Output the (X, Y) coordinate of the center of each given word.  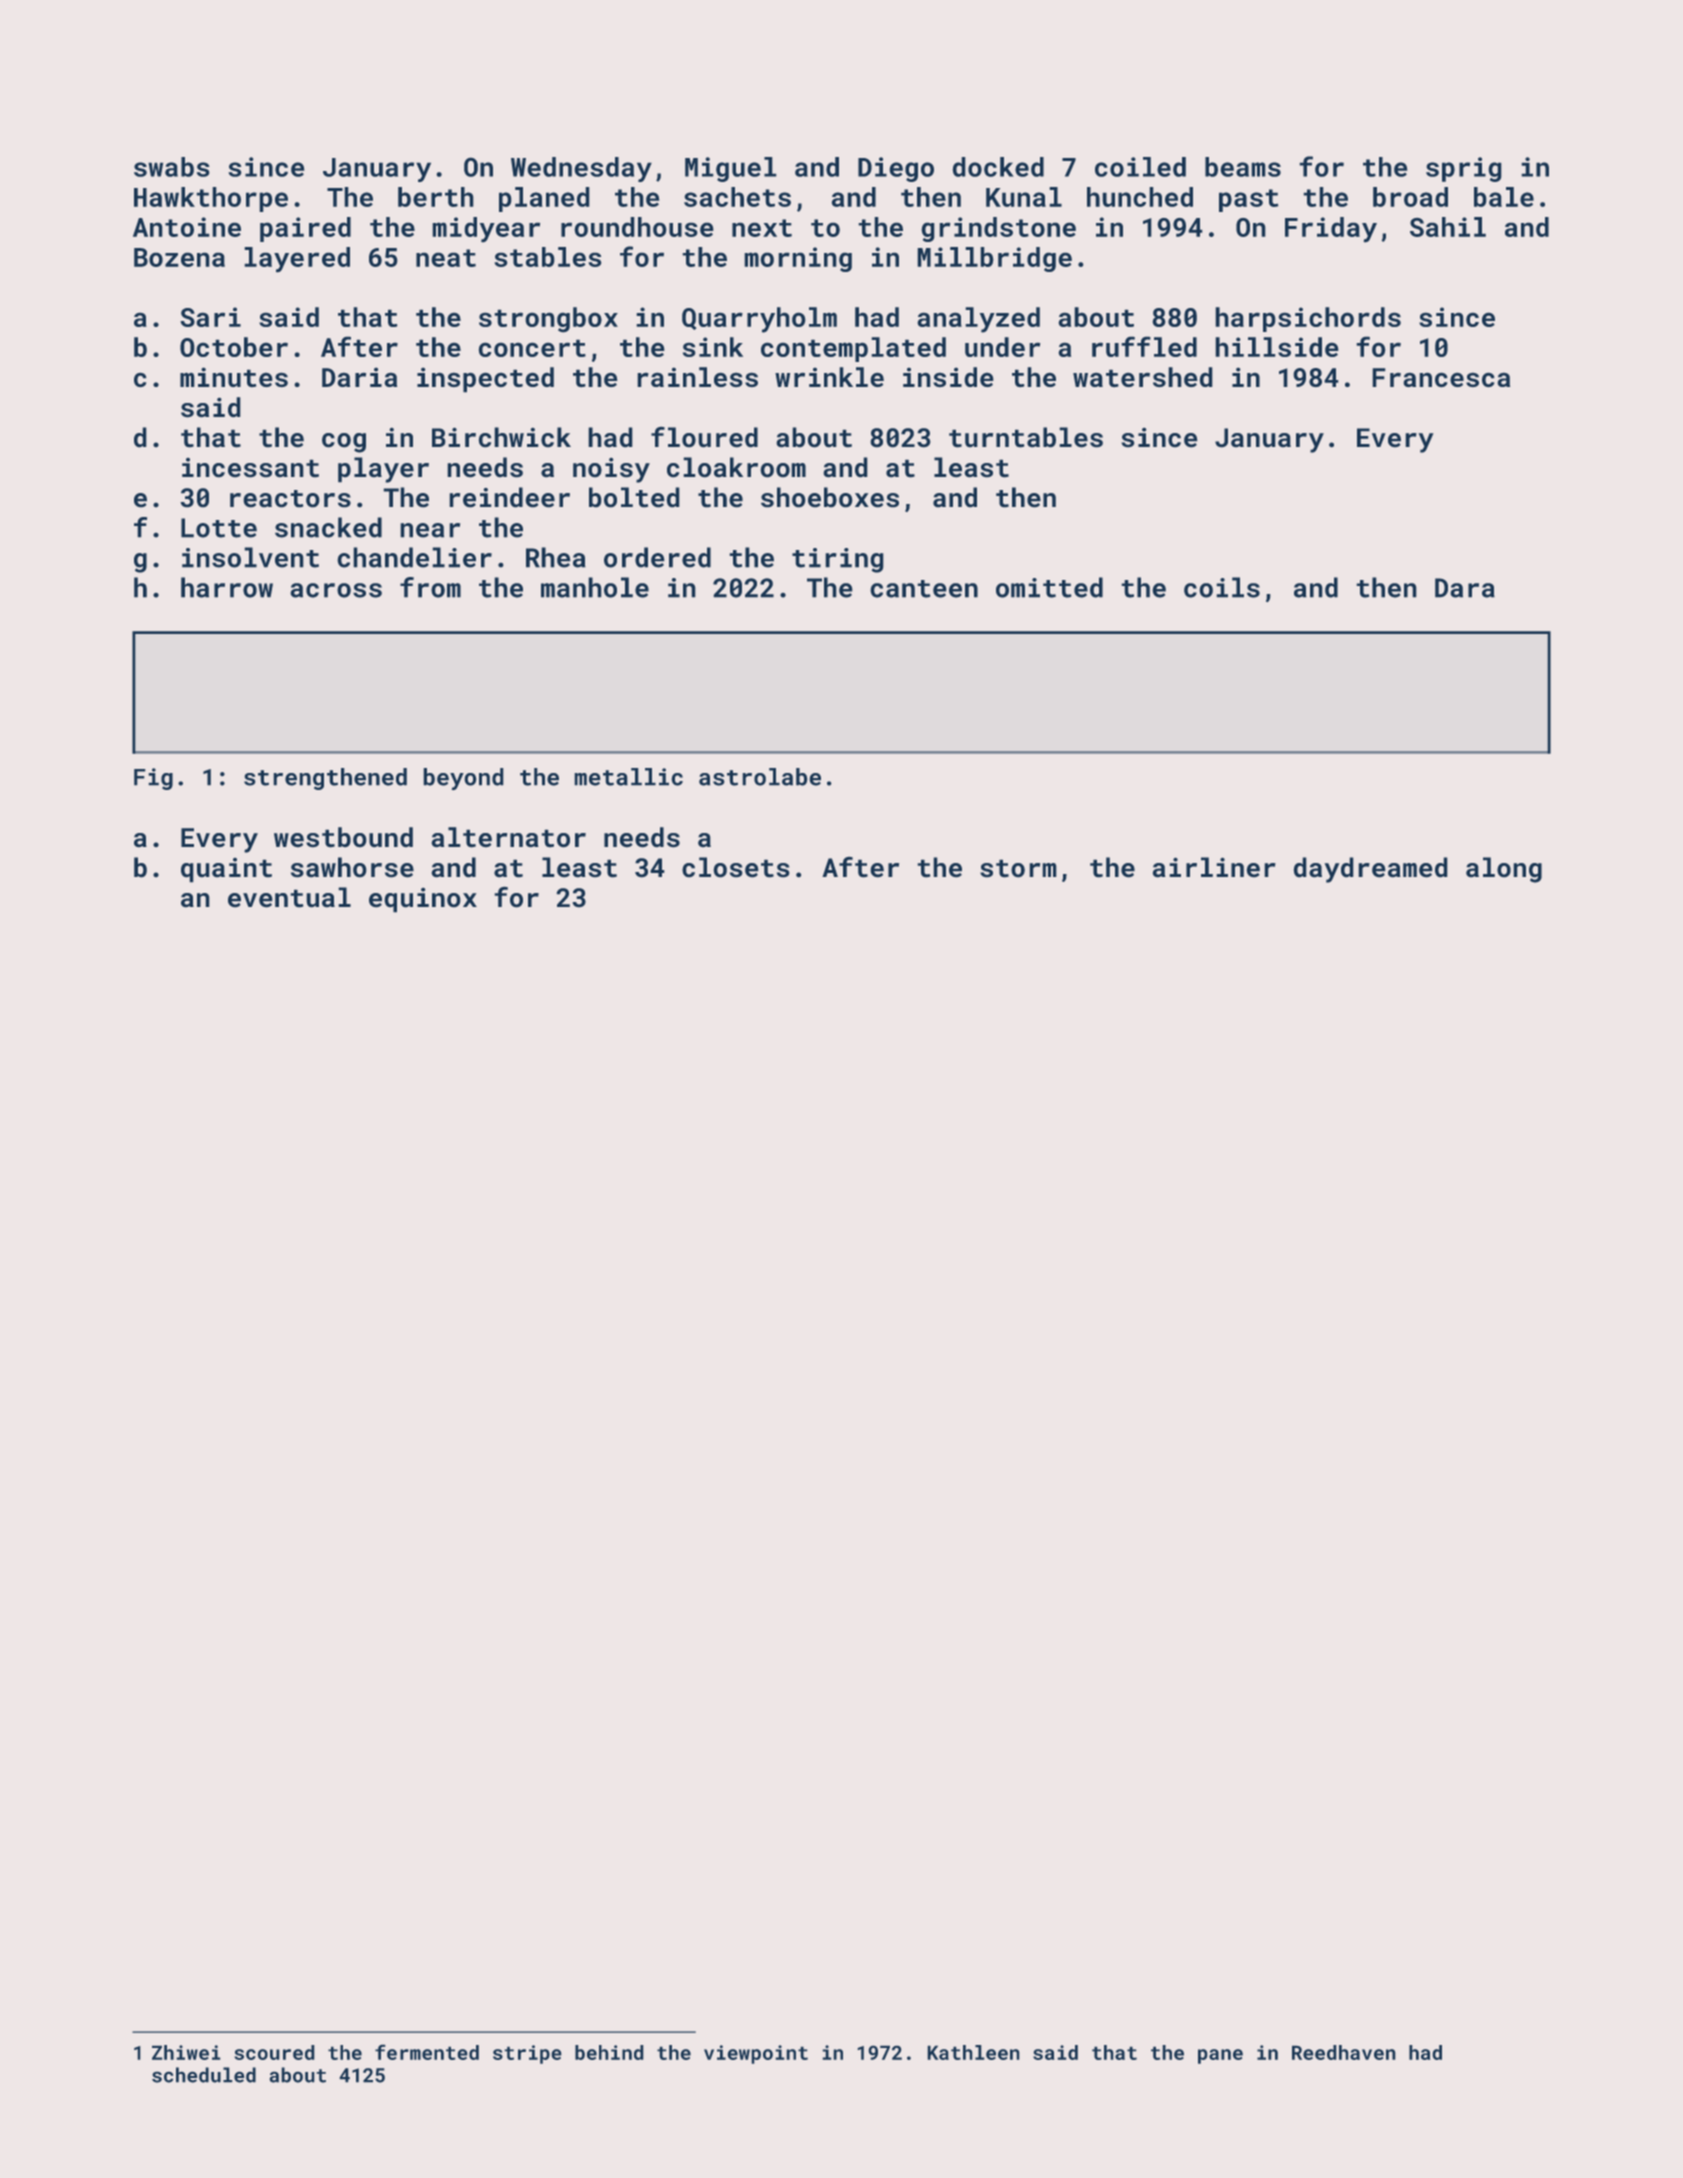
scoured (274, 2052)
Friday (1331, 229)
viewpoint (756, 2054)
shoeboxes (830, 497)
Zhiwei (186, 2052)
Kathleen (973, 2052)
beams (1243, 167)
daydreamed (1370, 870)
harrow (227, 587)
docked (998, 167)
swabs (171, 167)
